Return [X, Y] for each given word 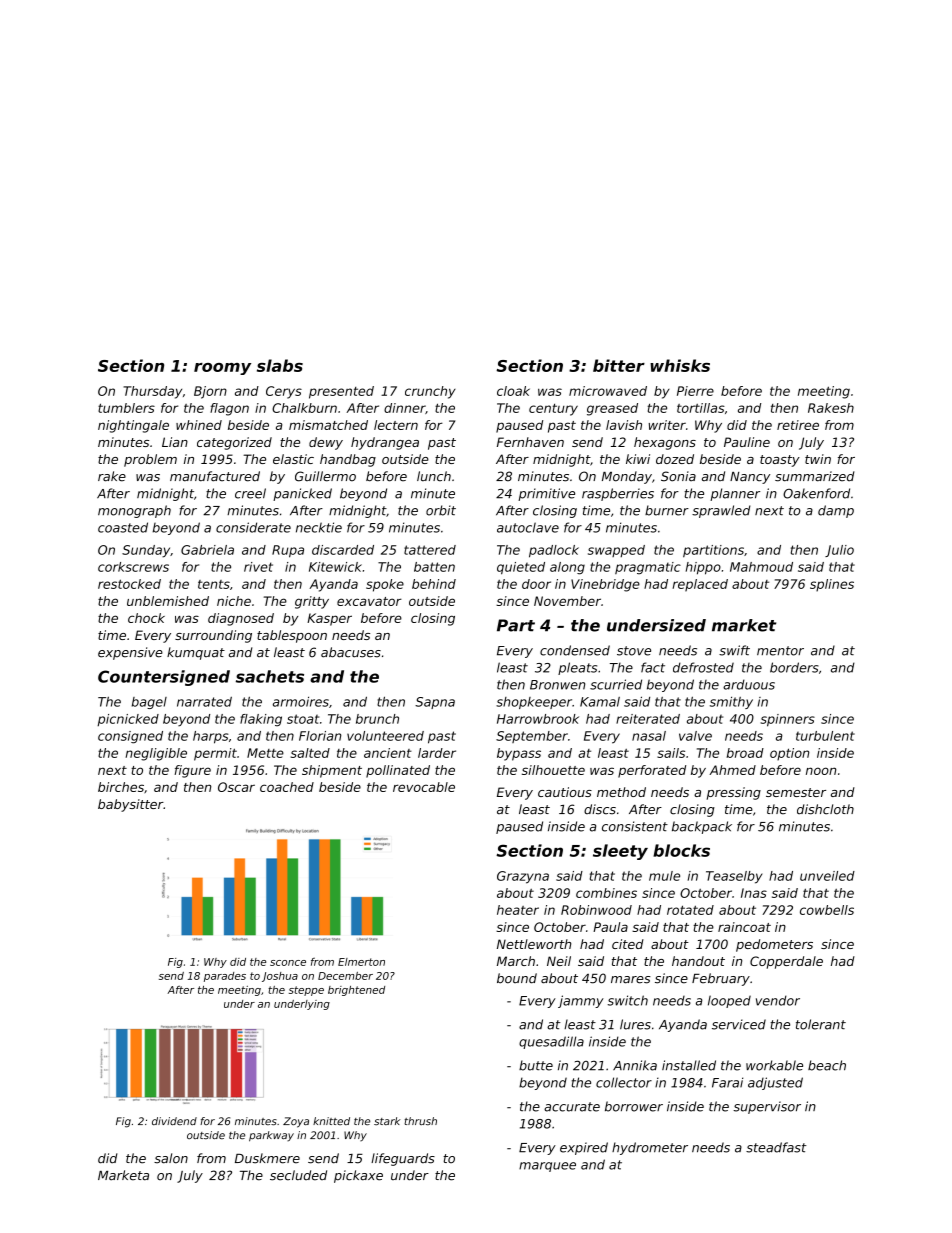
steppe [306, 991]
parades [225, 977]
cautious [565, 792]
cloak [513, 391]
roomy [222, 369]
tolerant [821, 1024]
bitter [619, 365]
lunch [434, 476]
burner [667, 510]
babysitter [130, 805]
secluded [298, 1175]
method [621, 792]
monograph [134, 511]
